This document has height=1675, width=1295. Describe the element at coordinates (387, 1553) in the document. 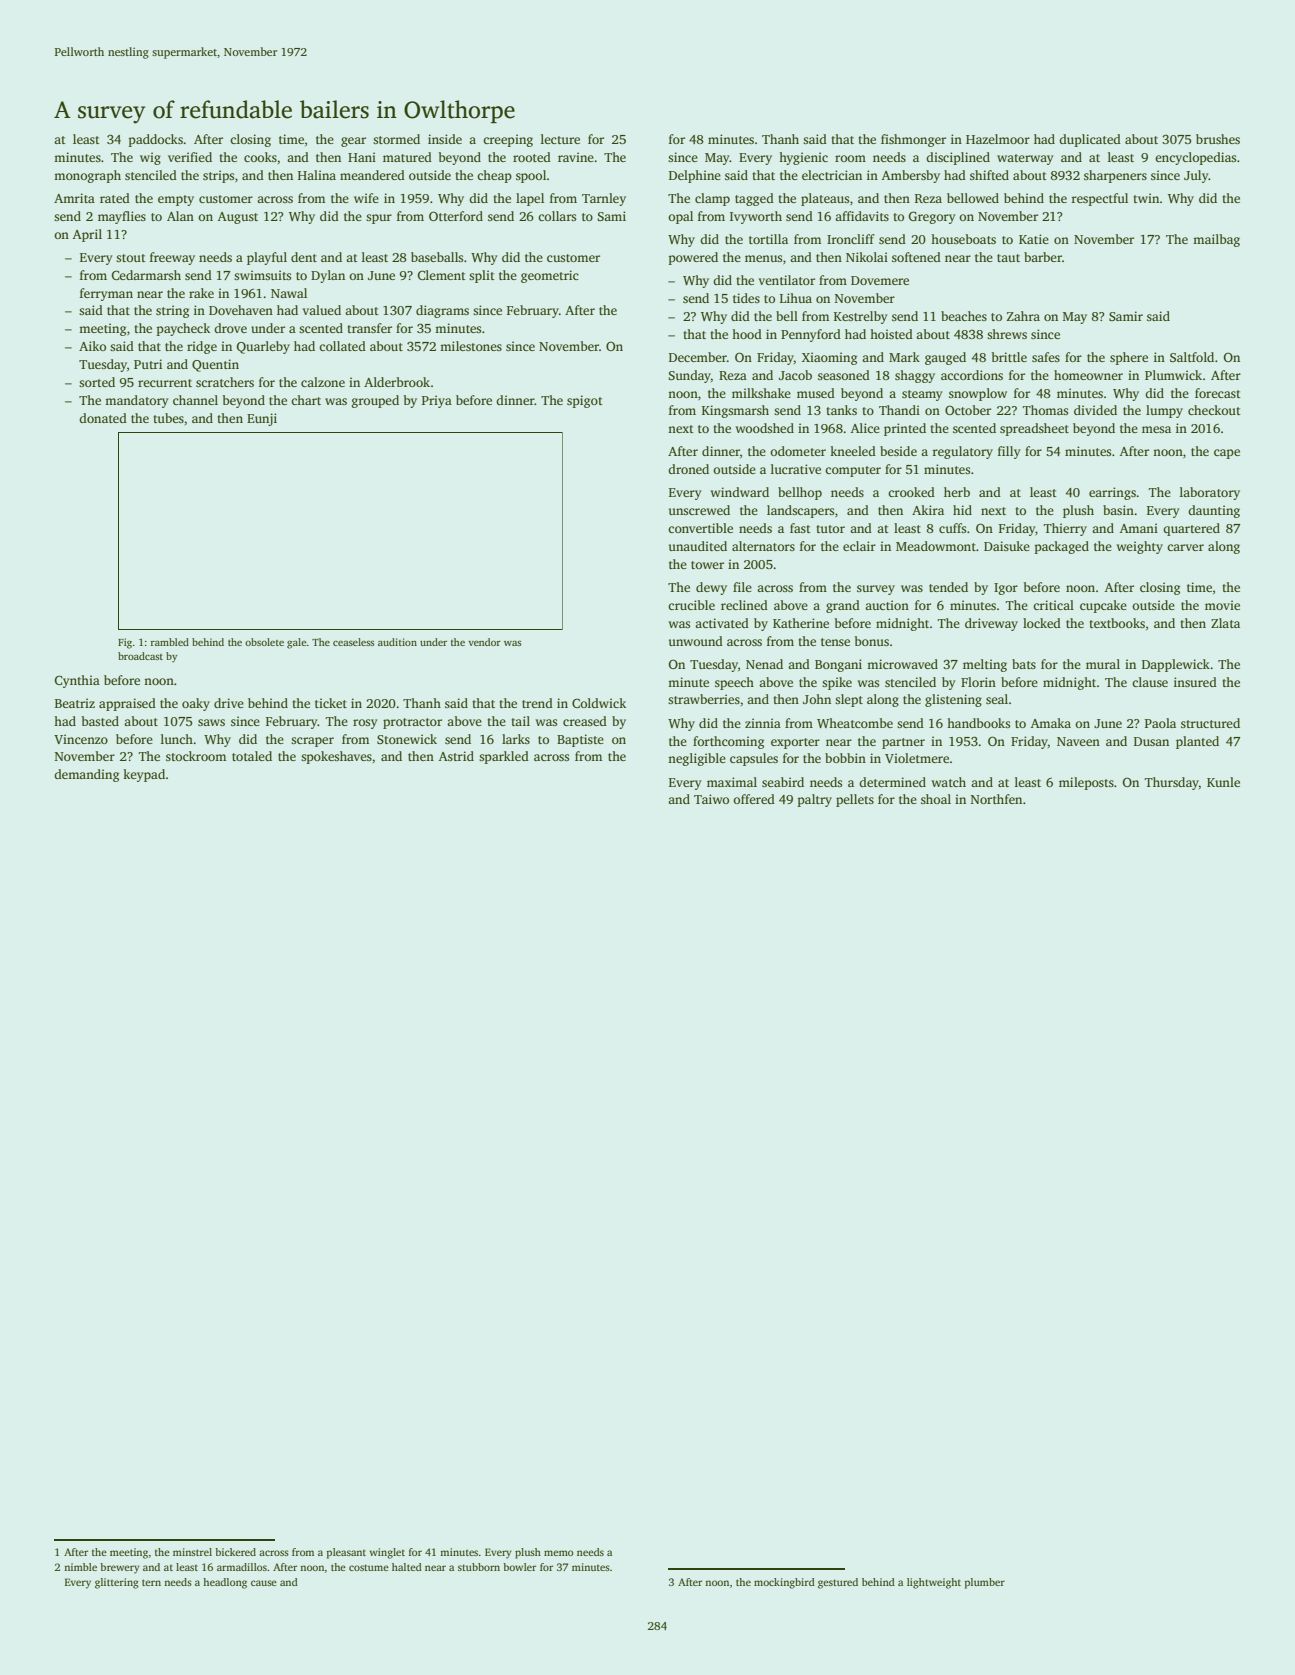

I see `winglet` at that location.
